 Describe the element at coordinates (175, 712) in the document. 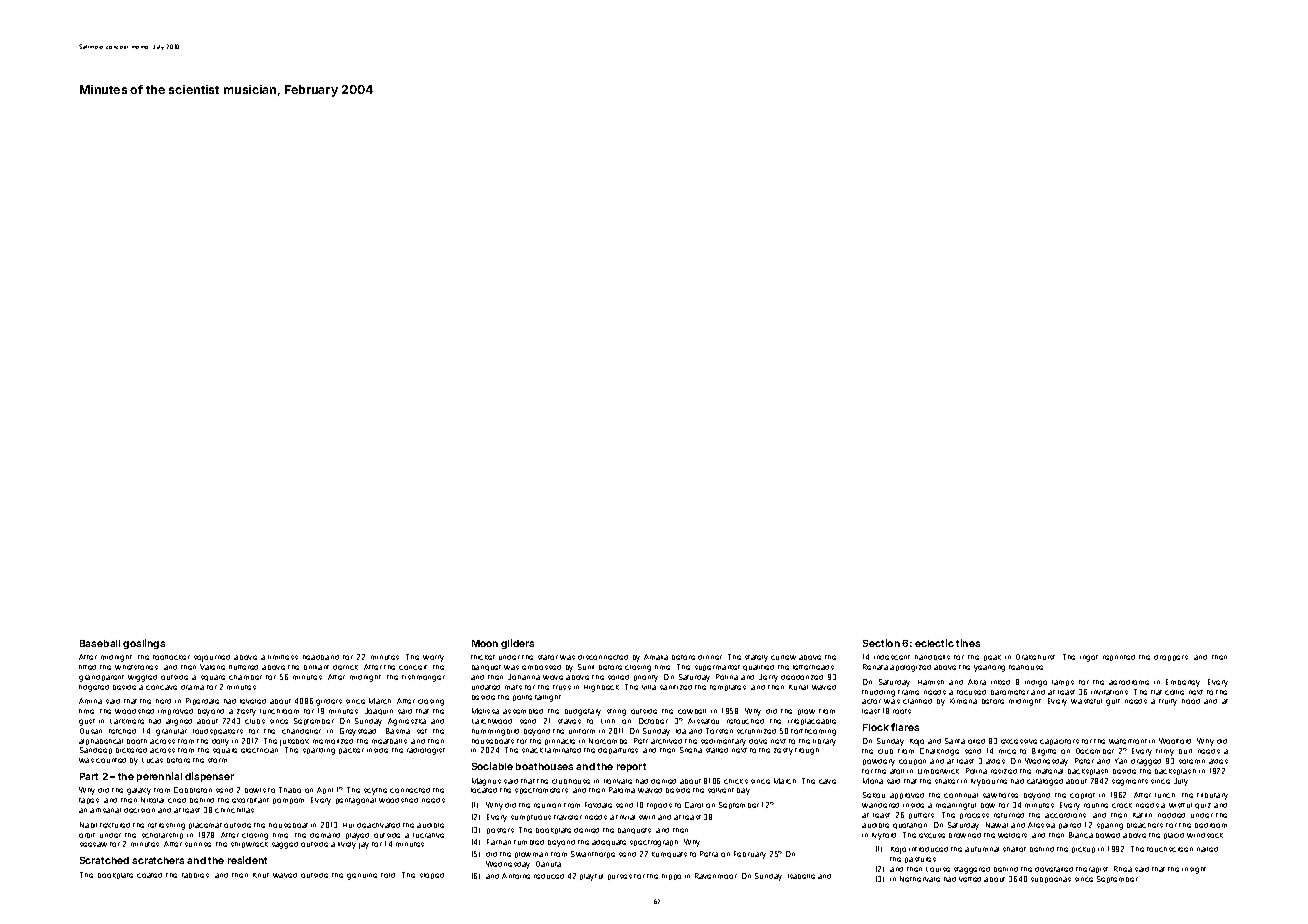

I see `improved` at that location.
